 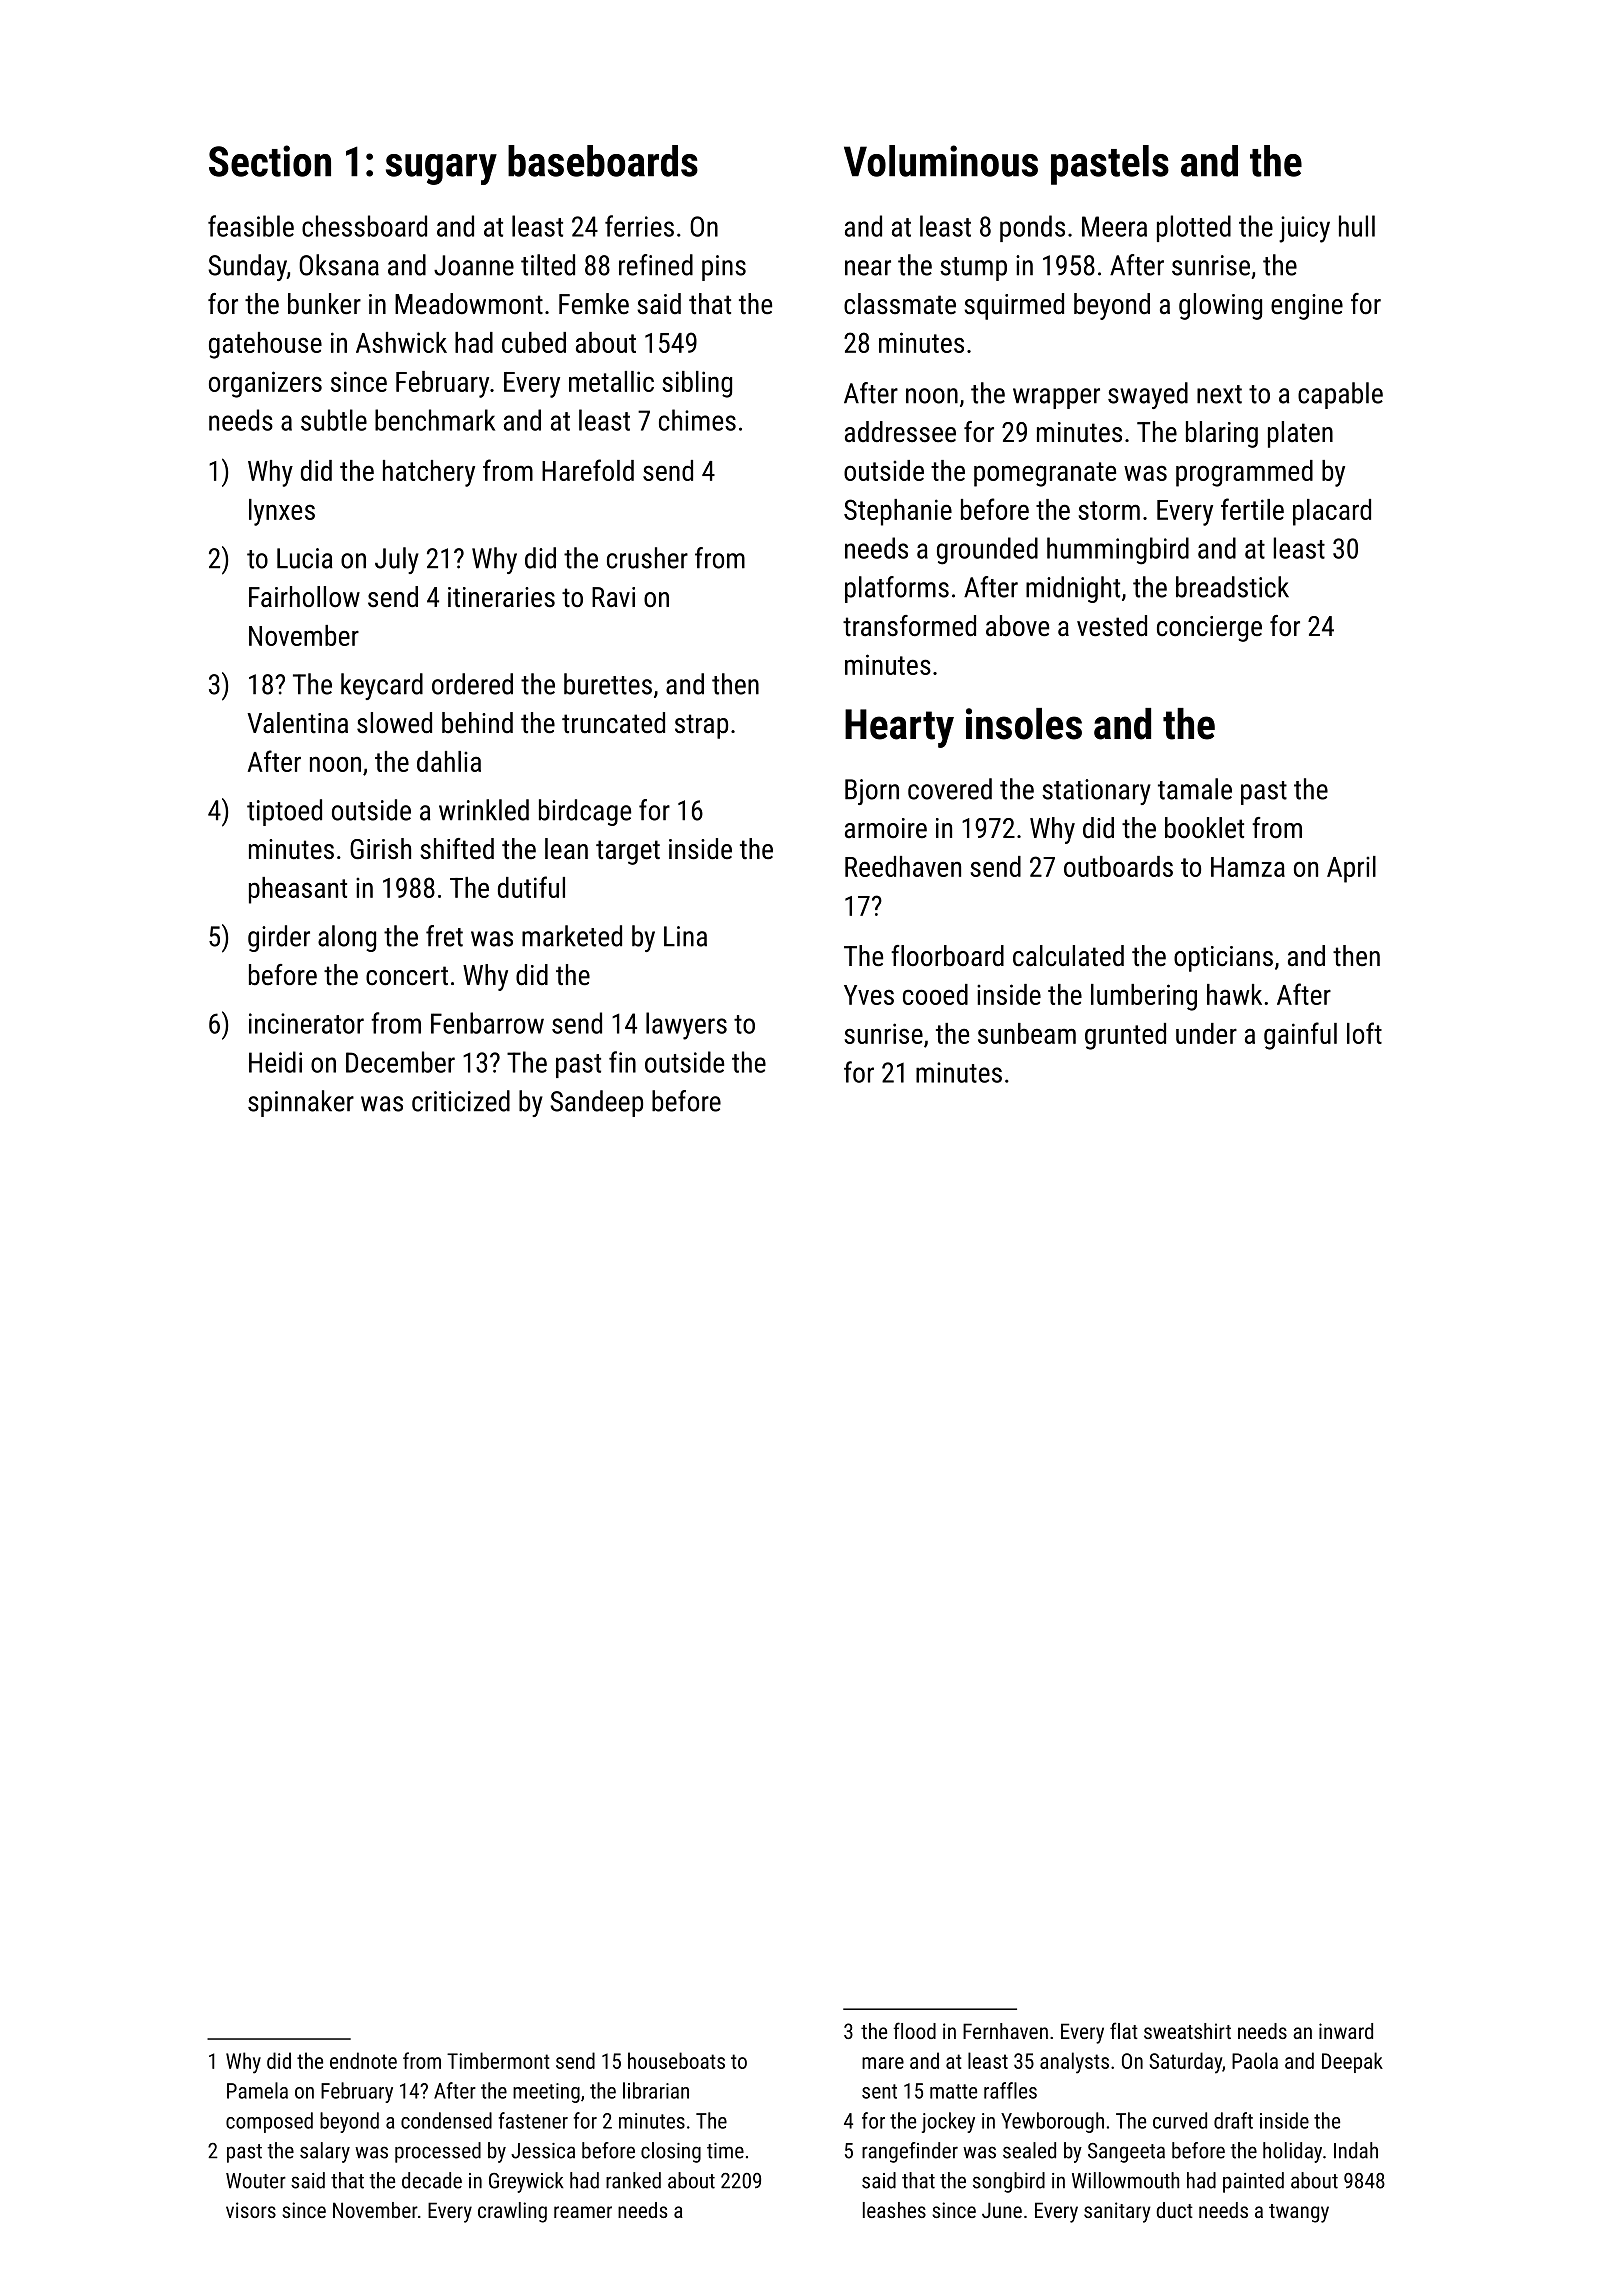 I want to click on truncated, so click(x=613, y=723).
